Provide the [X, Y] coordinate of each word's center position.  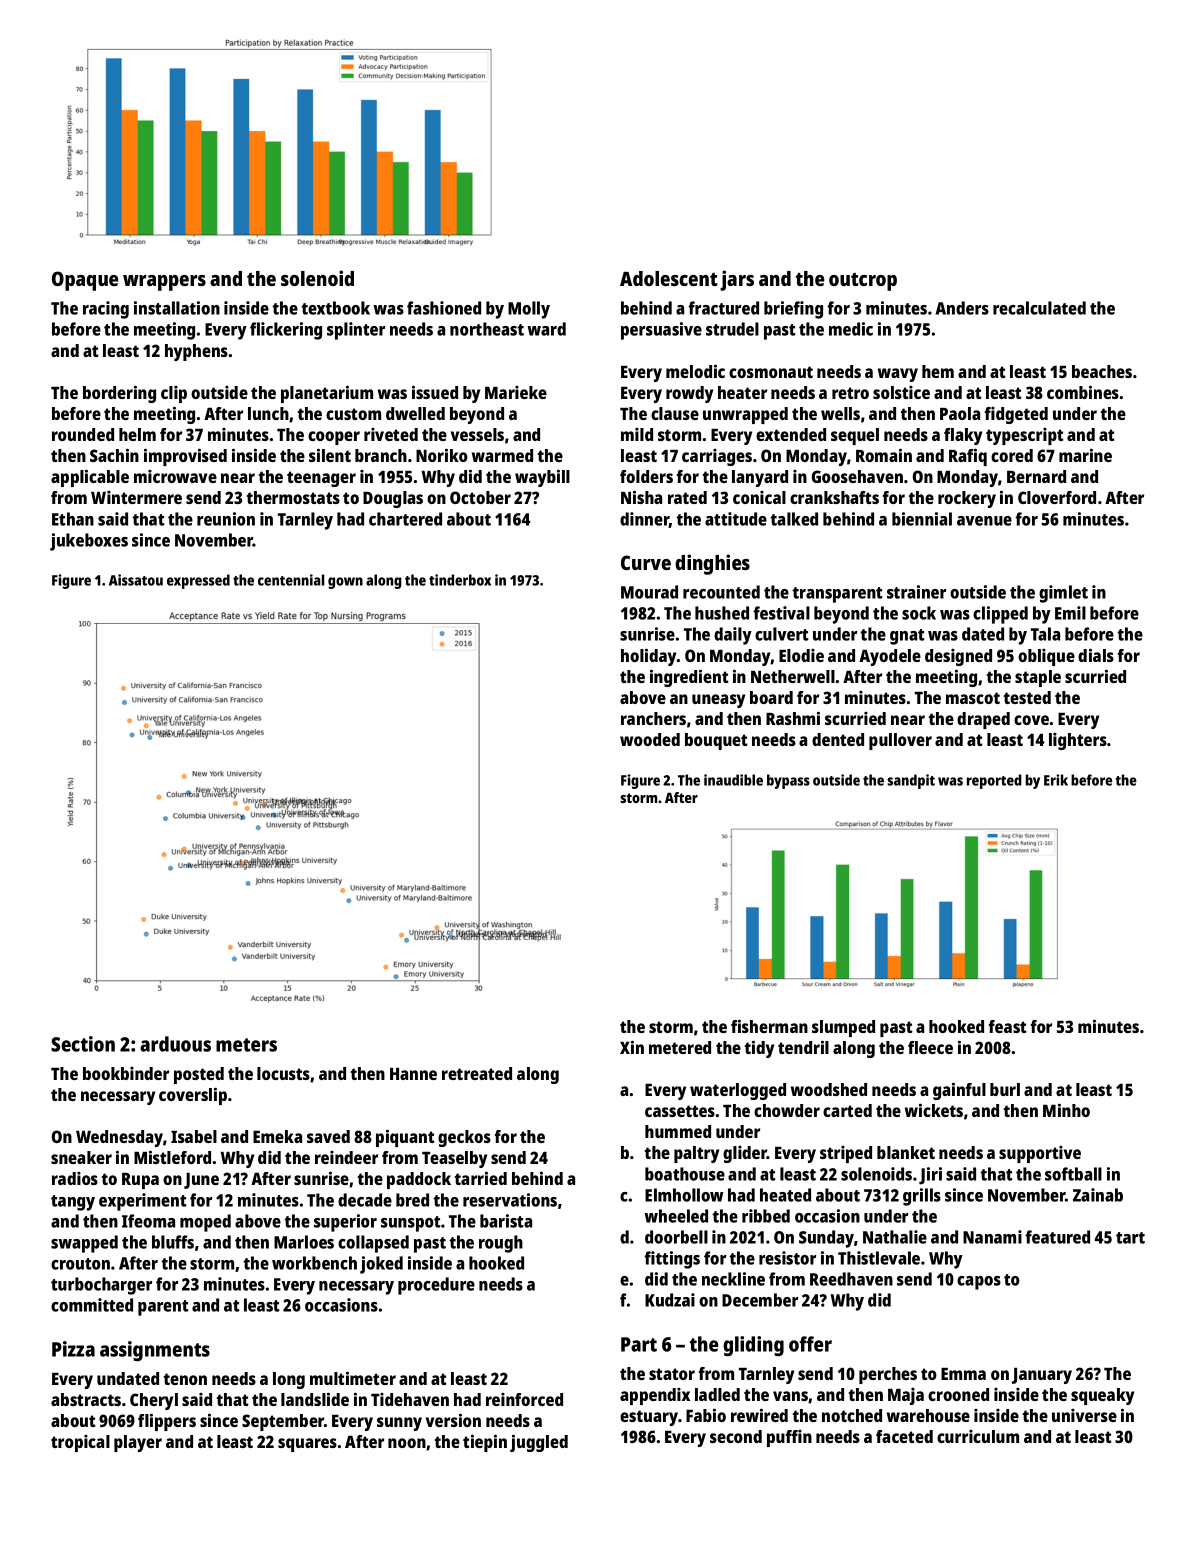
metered [680, 1047]
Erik [1056, 780]
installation [177, 308]
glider [745, 1154]
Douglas [393, 499]
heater [742, 392]
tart [1130, 1238]
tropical [80, 1443]
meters [246, 1045]
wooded [650, 739]
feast [1007, 1026]
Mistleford [172, 1157]
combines [1083, 392]
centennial [291, 580]
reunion [226, 519]
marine [1085, 455]
